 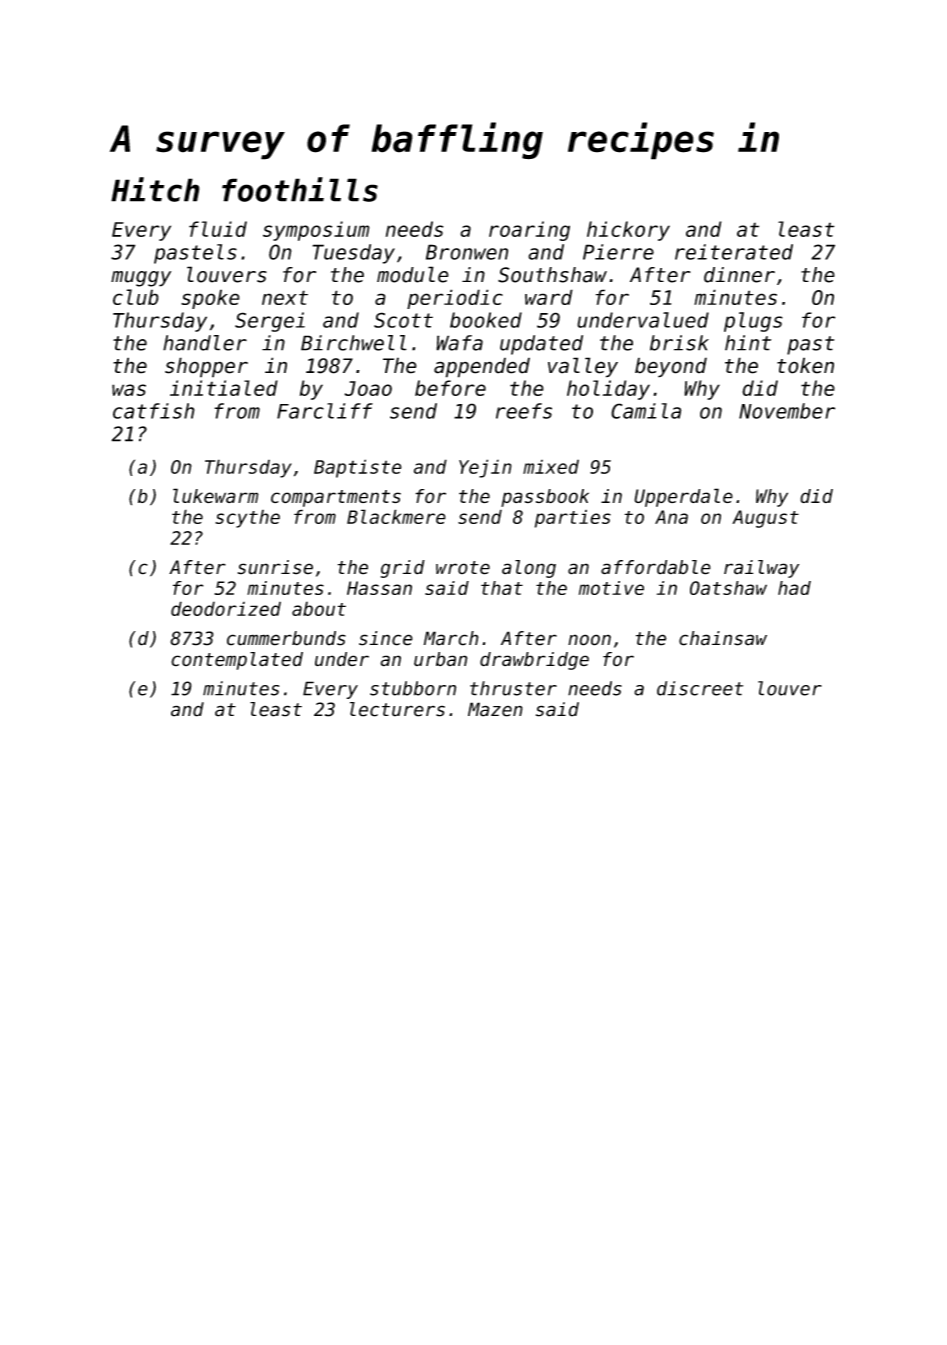 I want to click on roaring, so click(x=529, y=231).
